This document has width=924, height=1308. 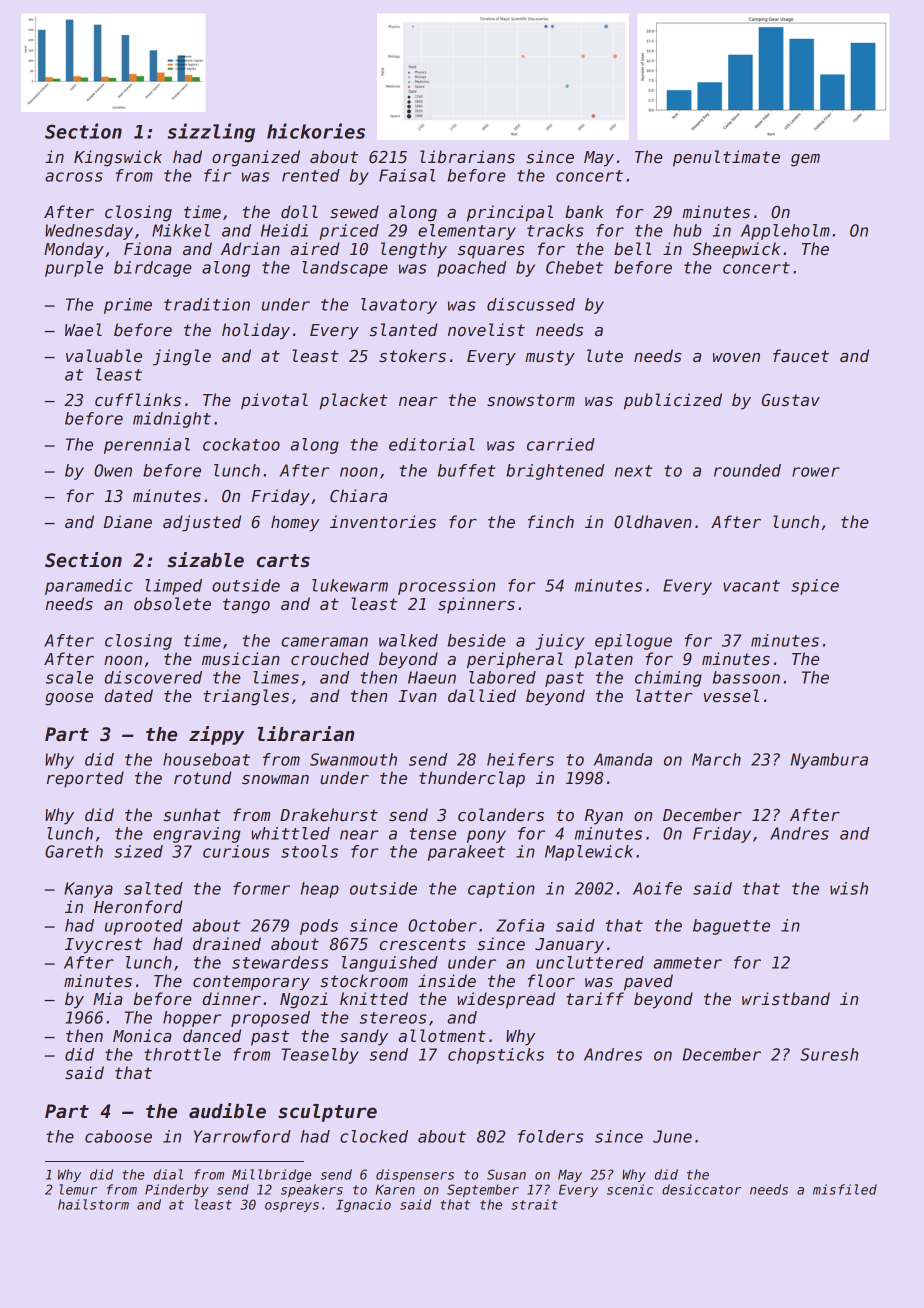 What do you see at coordinates (815, 587) in the document?
I see `spice` at bounding box center [815, 587].
